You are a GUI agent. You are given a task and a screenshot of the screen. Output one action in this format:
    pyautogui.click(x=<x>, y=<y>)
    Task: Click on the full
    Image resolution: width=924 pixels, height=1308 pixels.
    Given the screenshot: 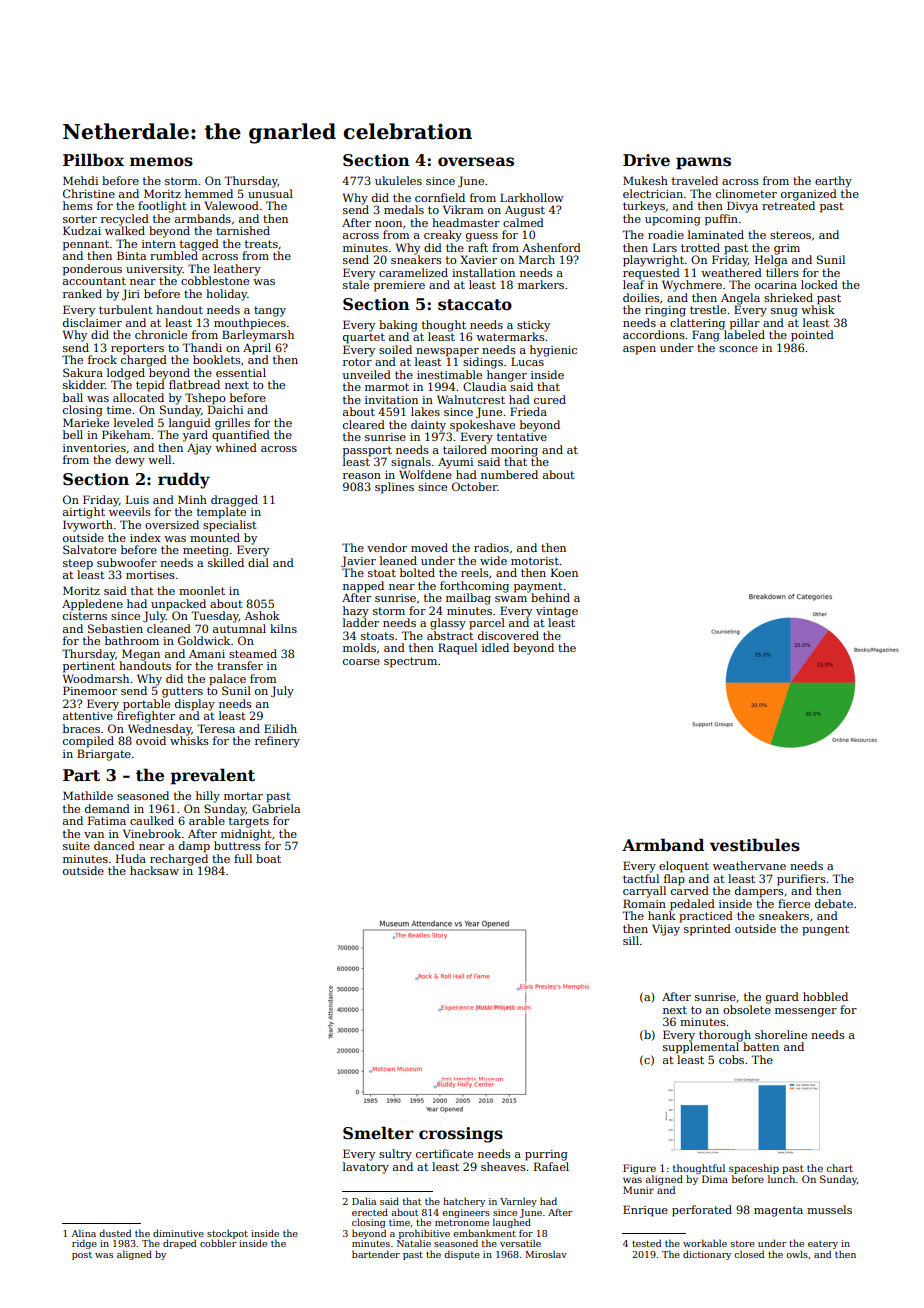 What is the action you would take?
    pyautogui.click(x=243, y=858)
